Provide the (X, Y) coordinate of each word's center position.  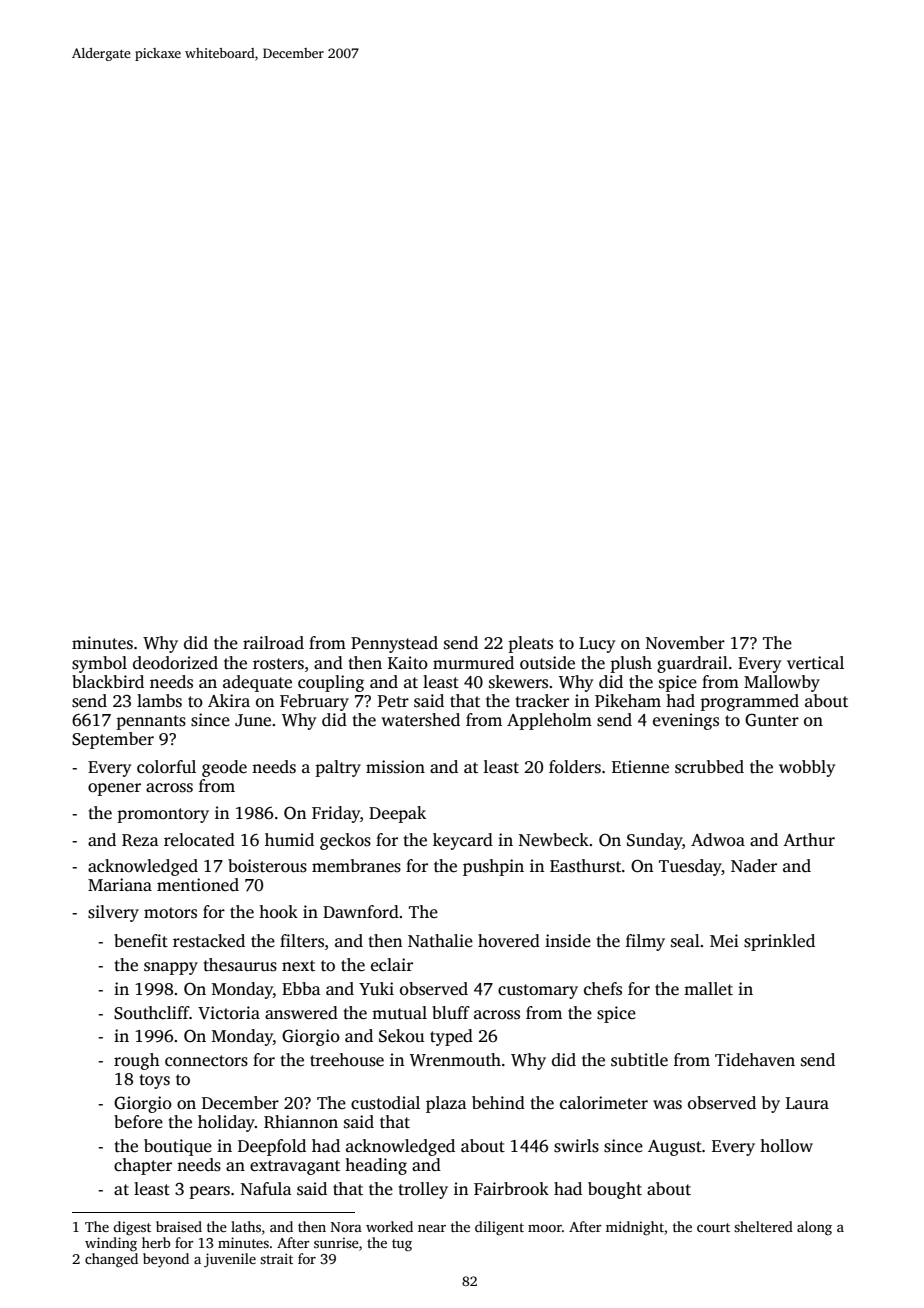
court (713, 1227)
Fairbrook (511, 1189)
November (685, 643)
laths (246, 1226)
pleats (530, 644)
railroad (273, 643)
